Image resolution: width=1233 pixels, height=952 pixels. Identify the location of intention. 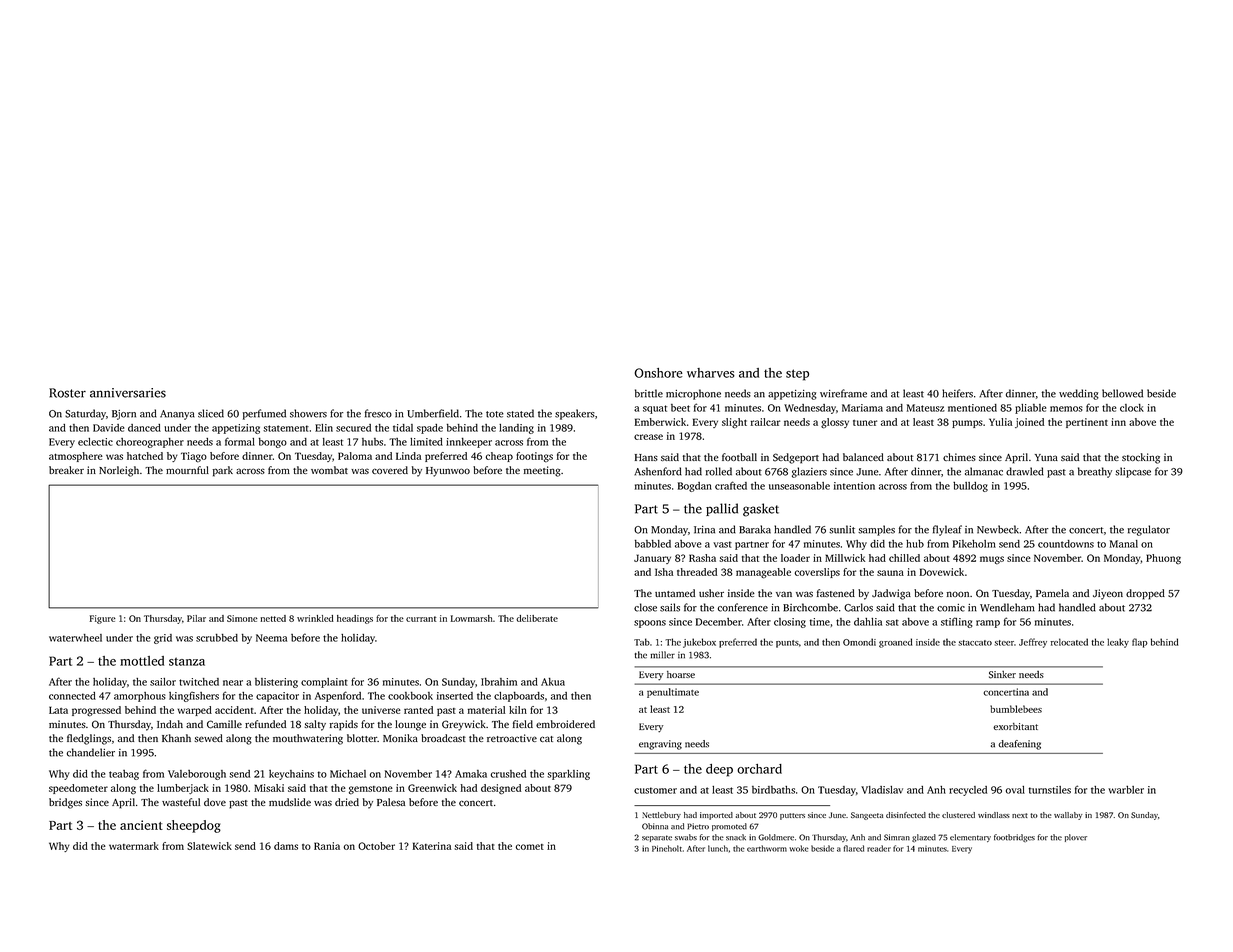
(854, 486).
